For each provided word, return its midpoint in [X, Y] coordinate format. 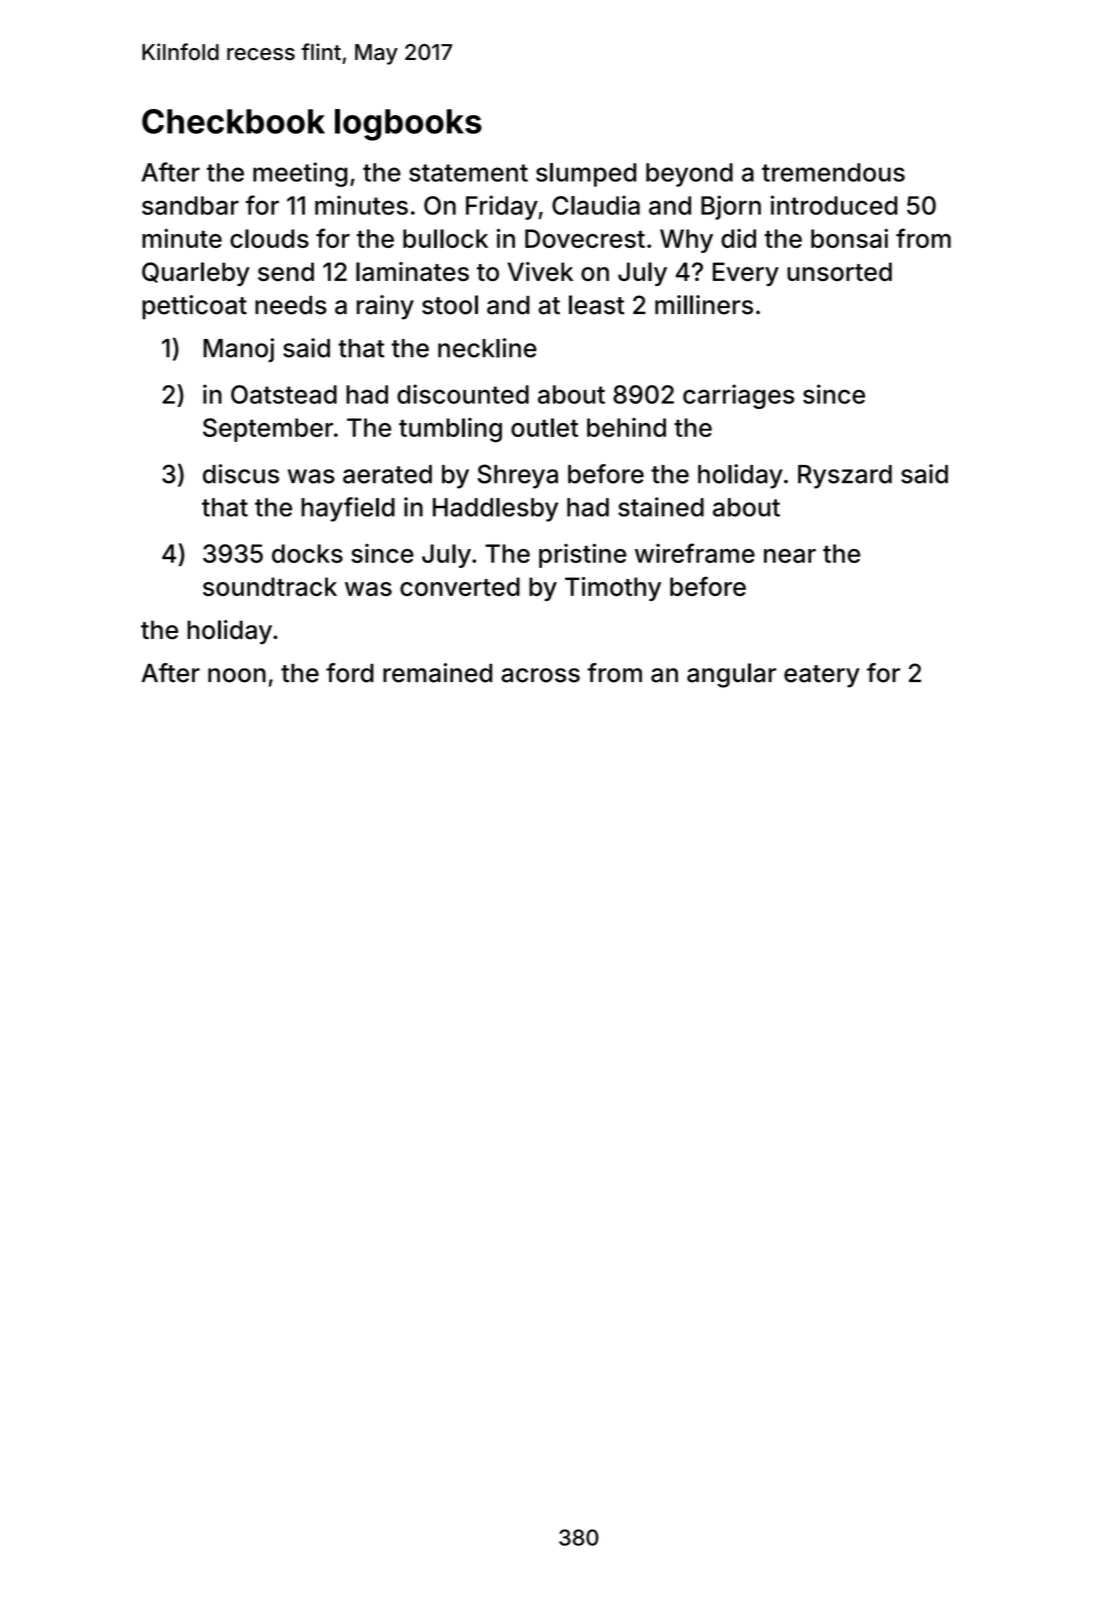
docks [307, 553]
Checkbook [233, 121]
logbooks [408, 125]
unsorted [839, 271]
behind [626, 427]
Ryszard [845, 477]
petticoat [194, 307]
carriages [739, 396]
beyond [689, 175]
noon [237, 675]
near [790, 556]
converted [460, 586]
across [540, 675]
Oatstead [284, 394]
